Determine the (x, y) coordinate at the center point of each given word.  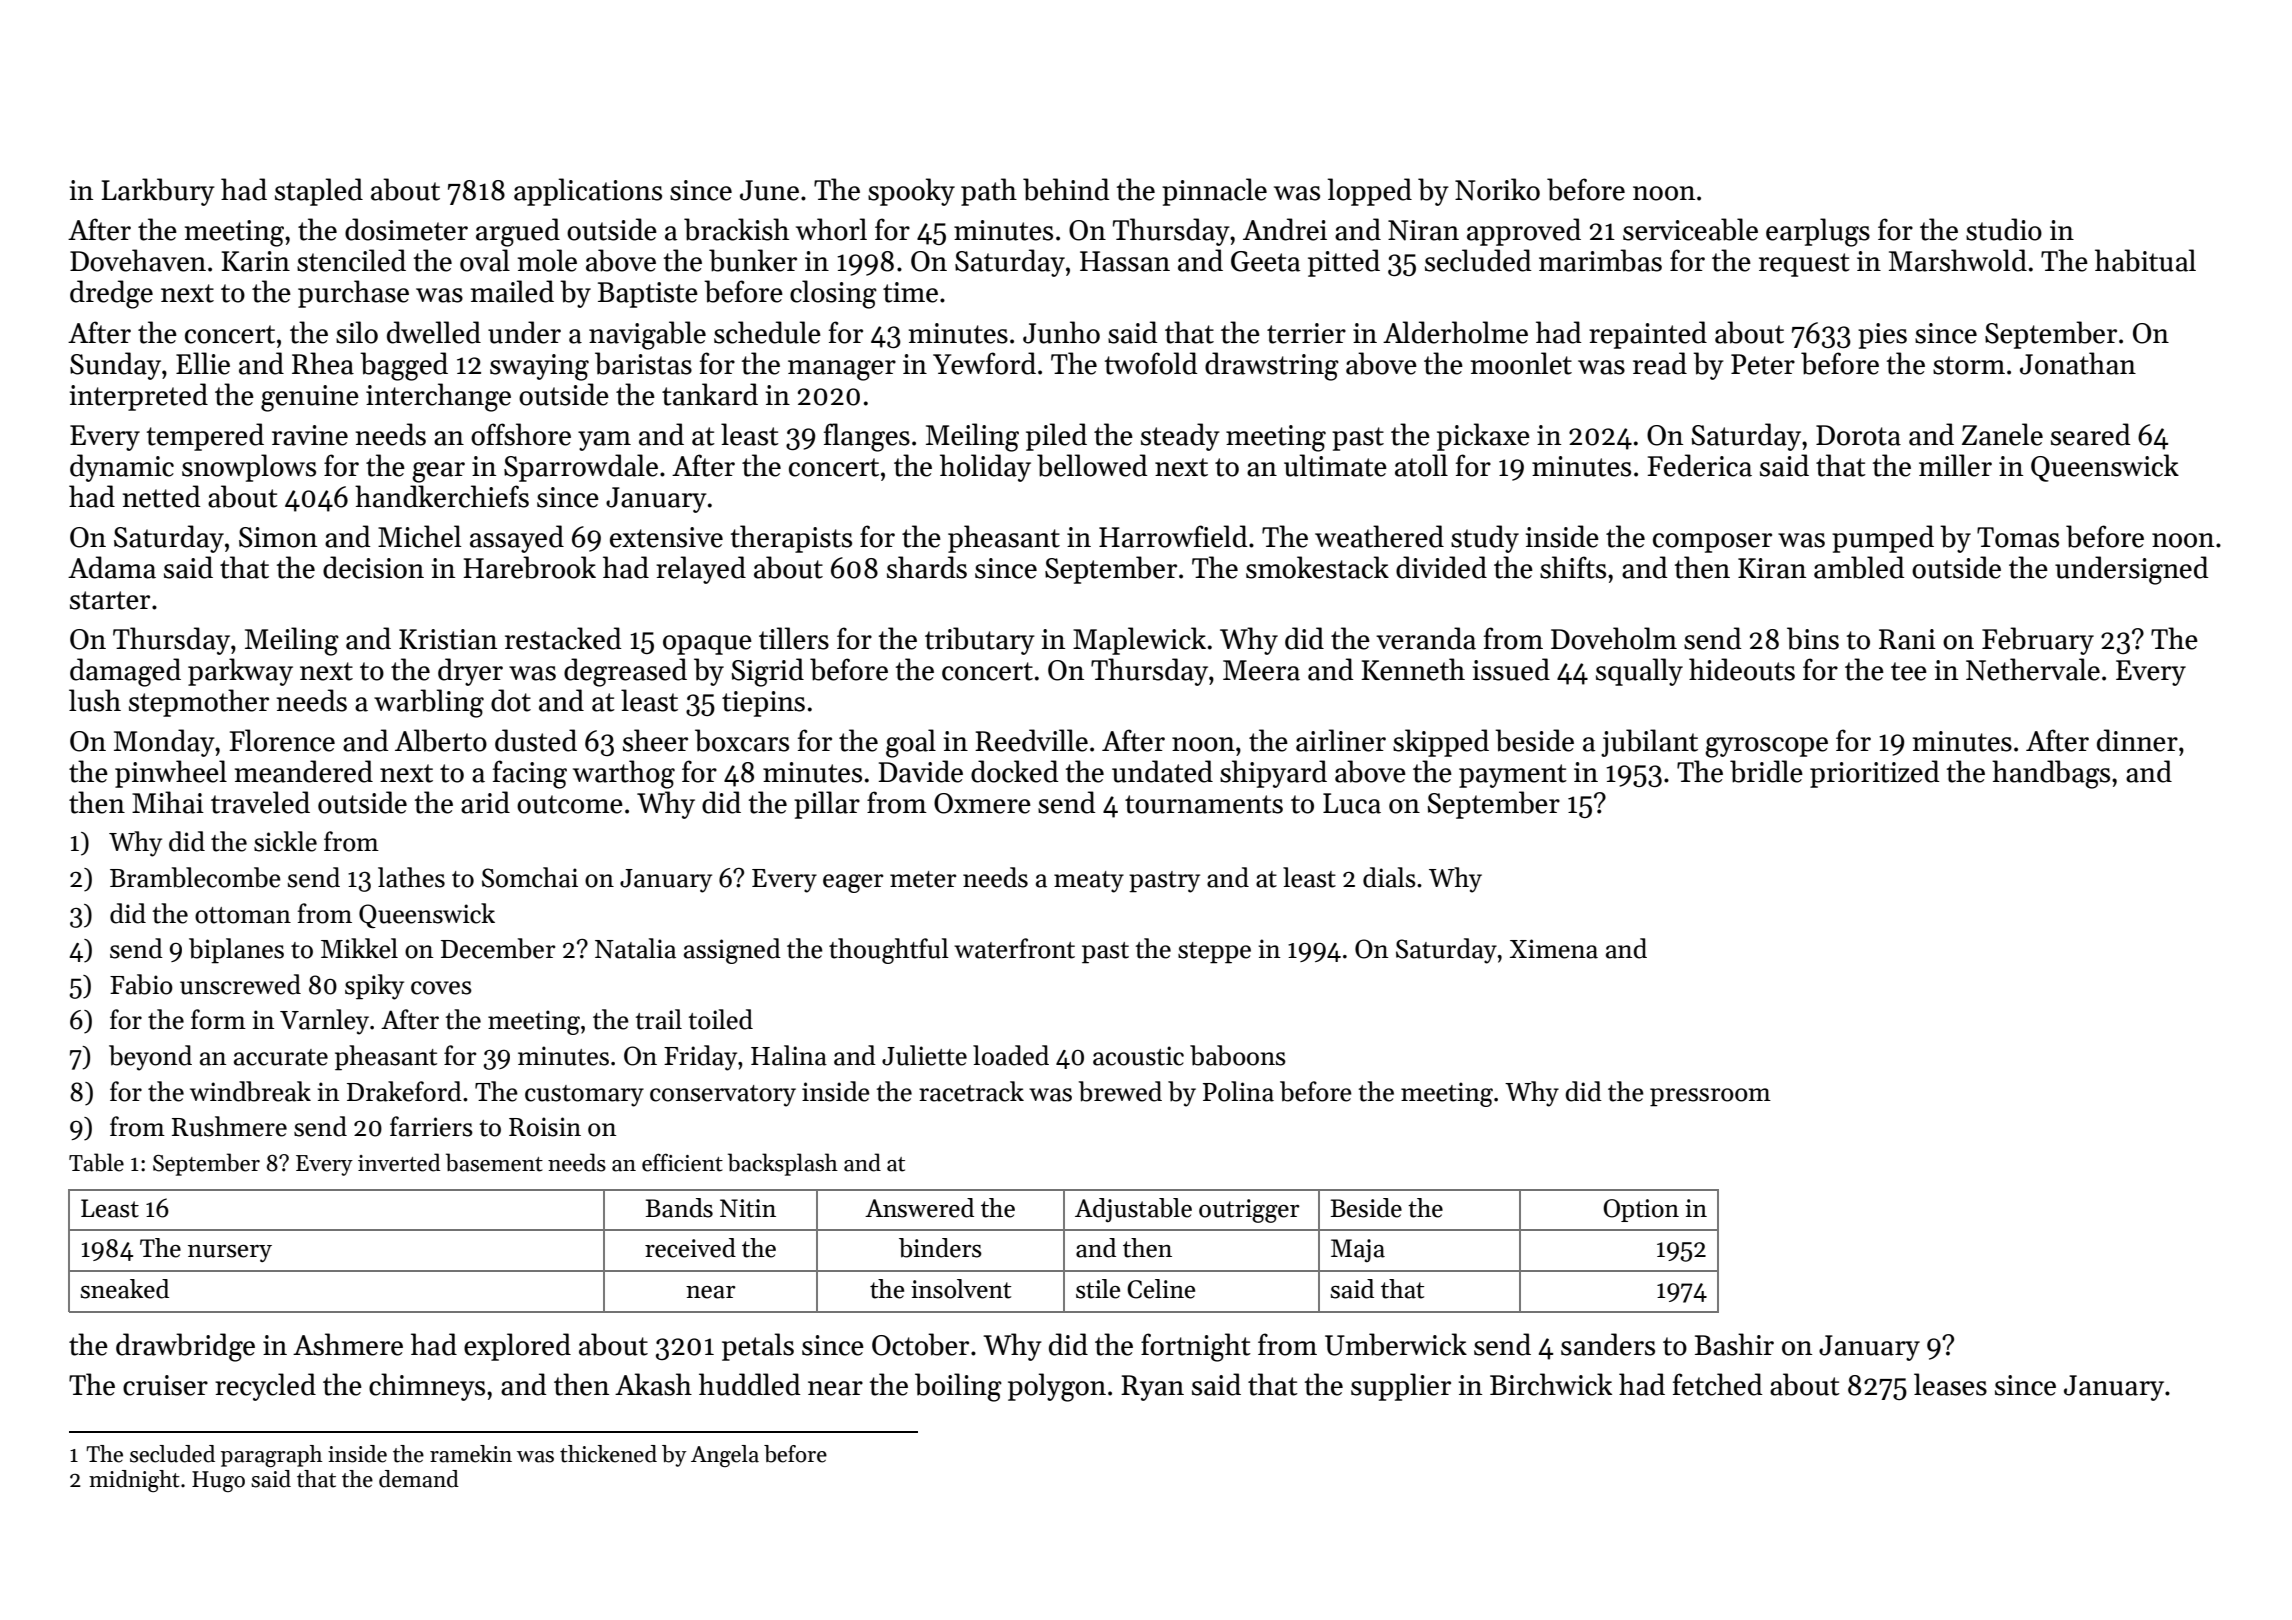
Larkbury (158, 192)
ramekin (471, 1454)
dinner (2137, 740)
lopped (1369, 192)
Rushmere (229, 1126)
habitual (2145, 260)
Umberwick (1396, 1344)
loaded (1011, 1055)
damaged (125, 672)
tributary (980, 641)
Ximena (1554, 949)
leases (1950, 1384)
